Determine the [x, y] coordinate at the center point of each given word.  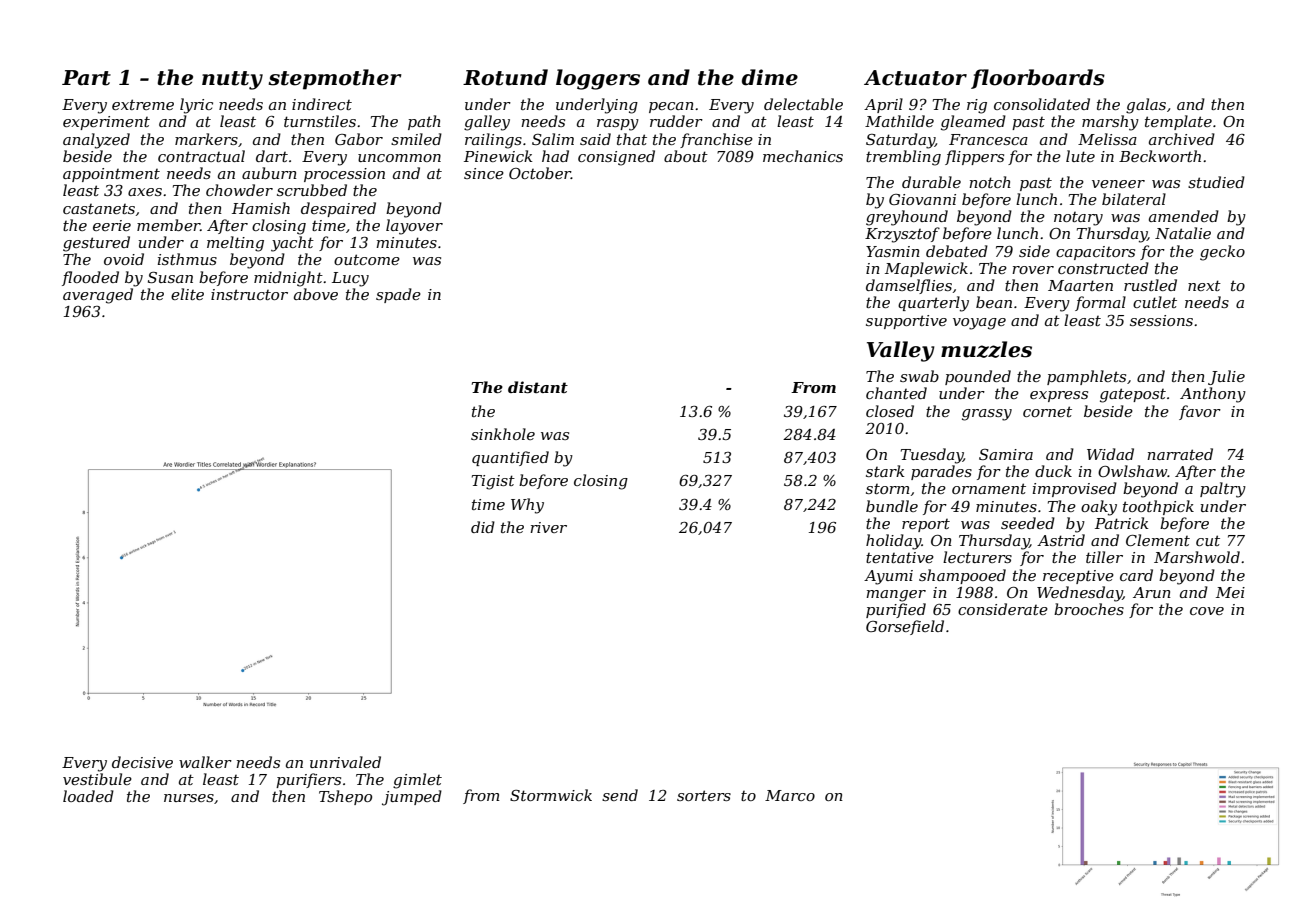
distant [538, 387]
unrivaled [345, 762]
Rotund [505, 77]
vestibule [97, 779]
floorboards [1038, 79]
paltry [1223, 490]
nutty [232, 80]
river [548, 527]
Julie [1226, 377]
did [483, 527]
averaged [98, 296]
